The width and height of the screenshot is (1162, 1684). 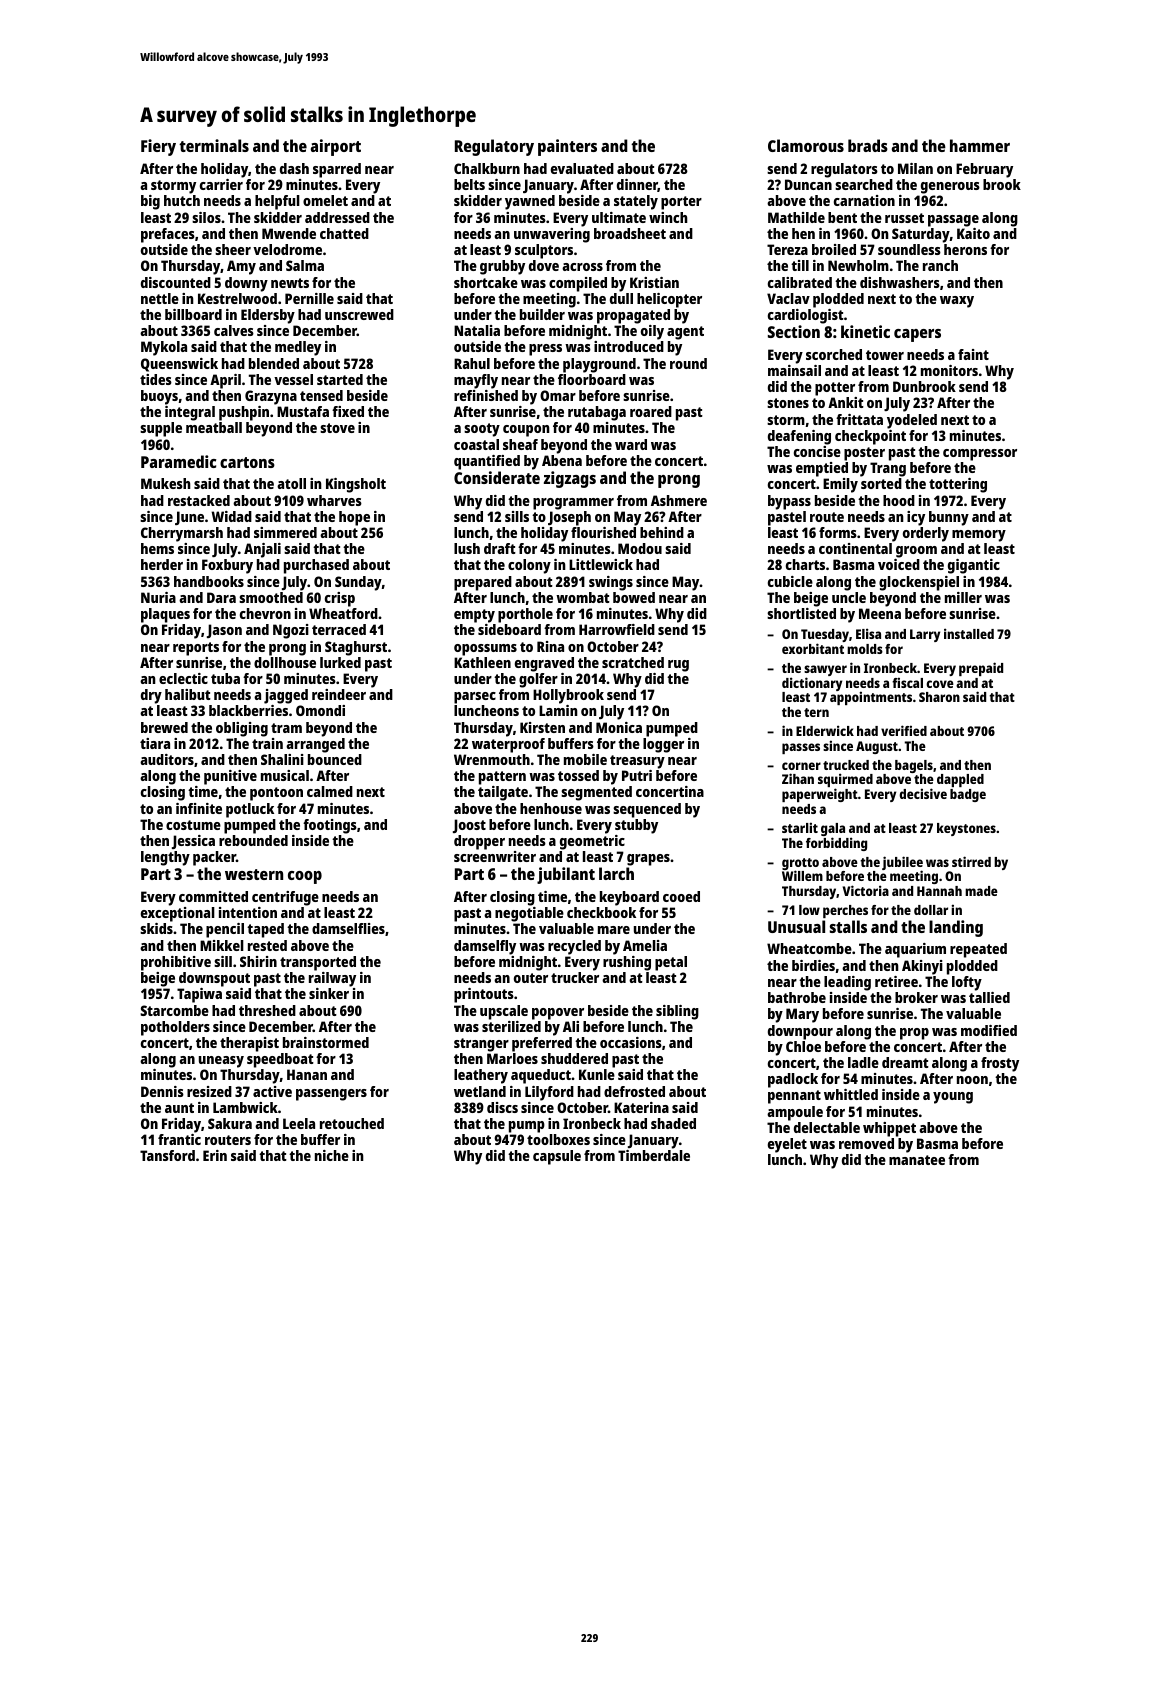 I want to click on Natalia, so click(x=477, y=330).
